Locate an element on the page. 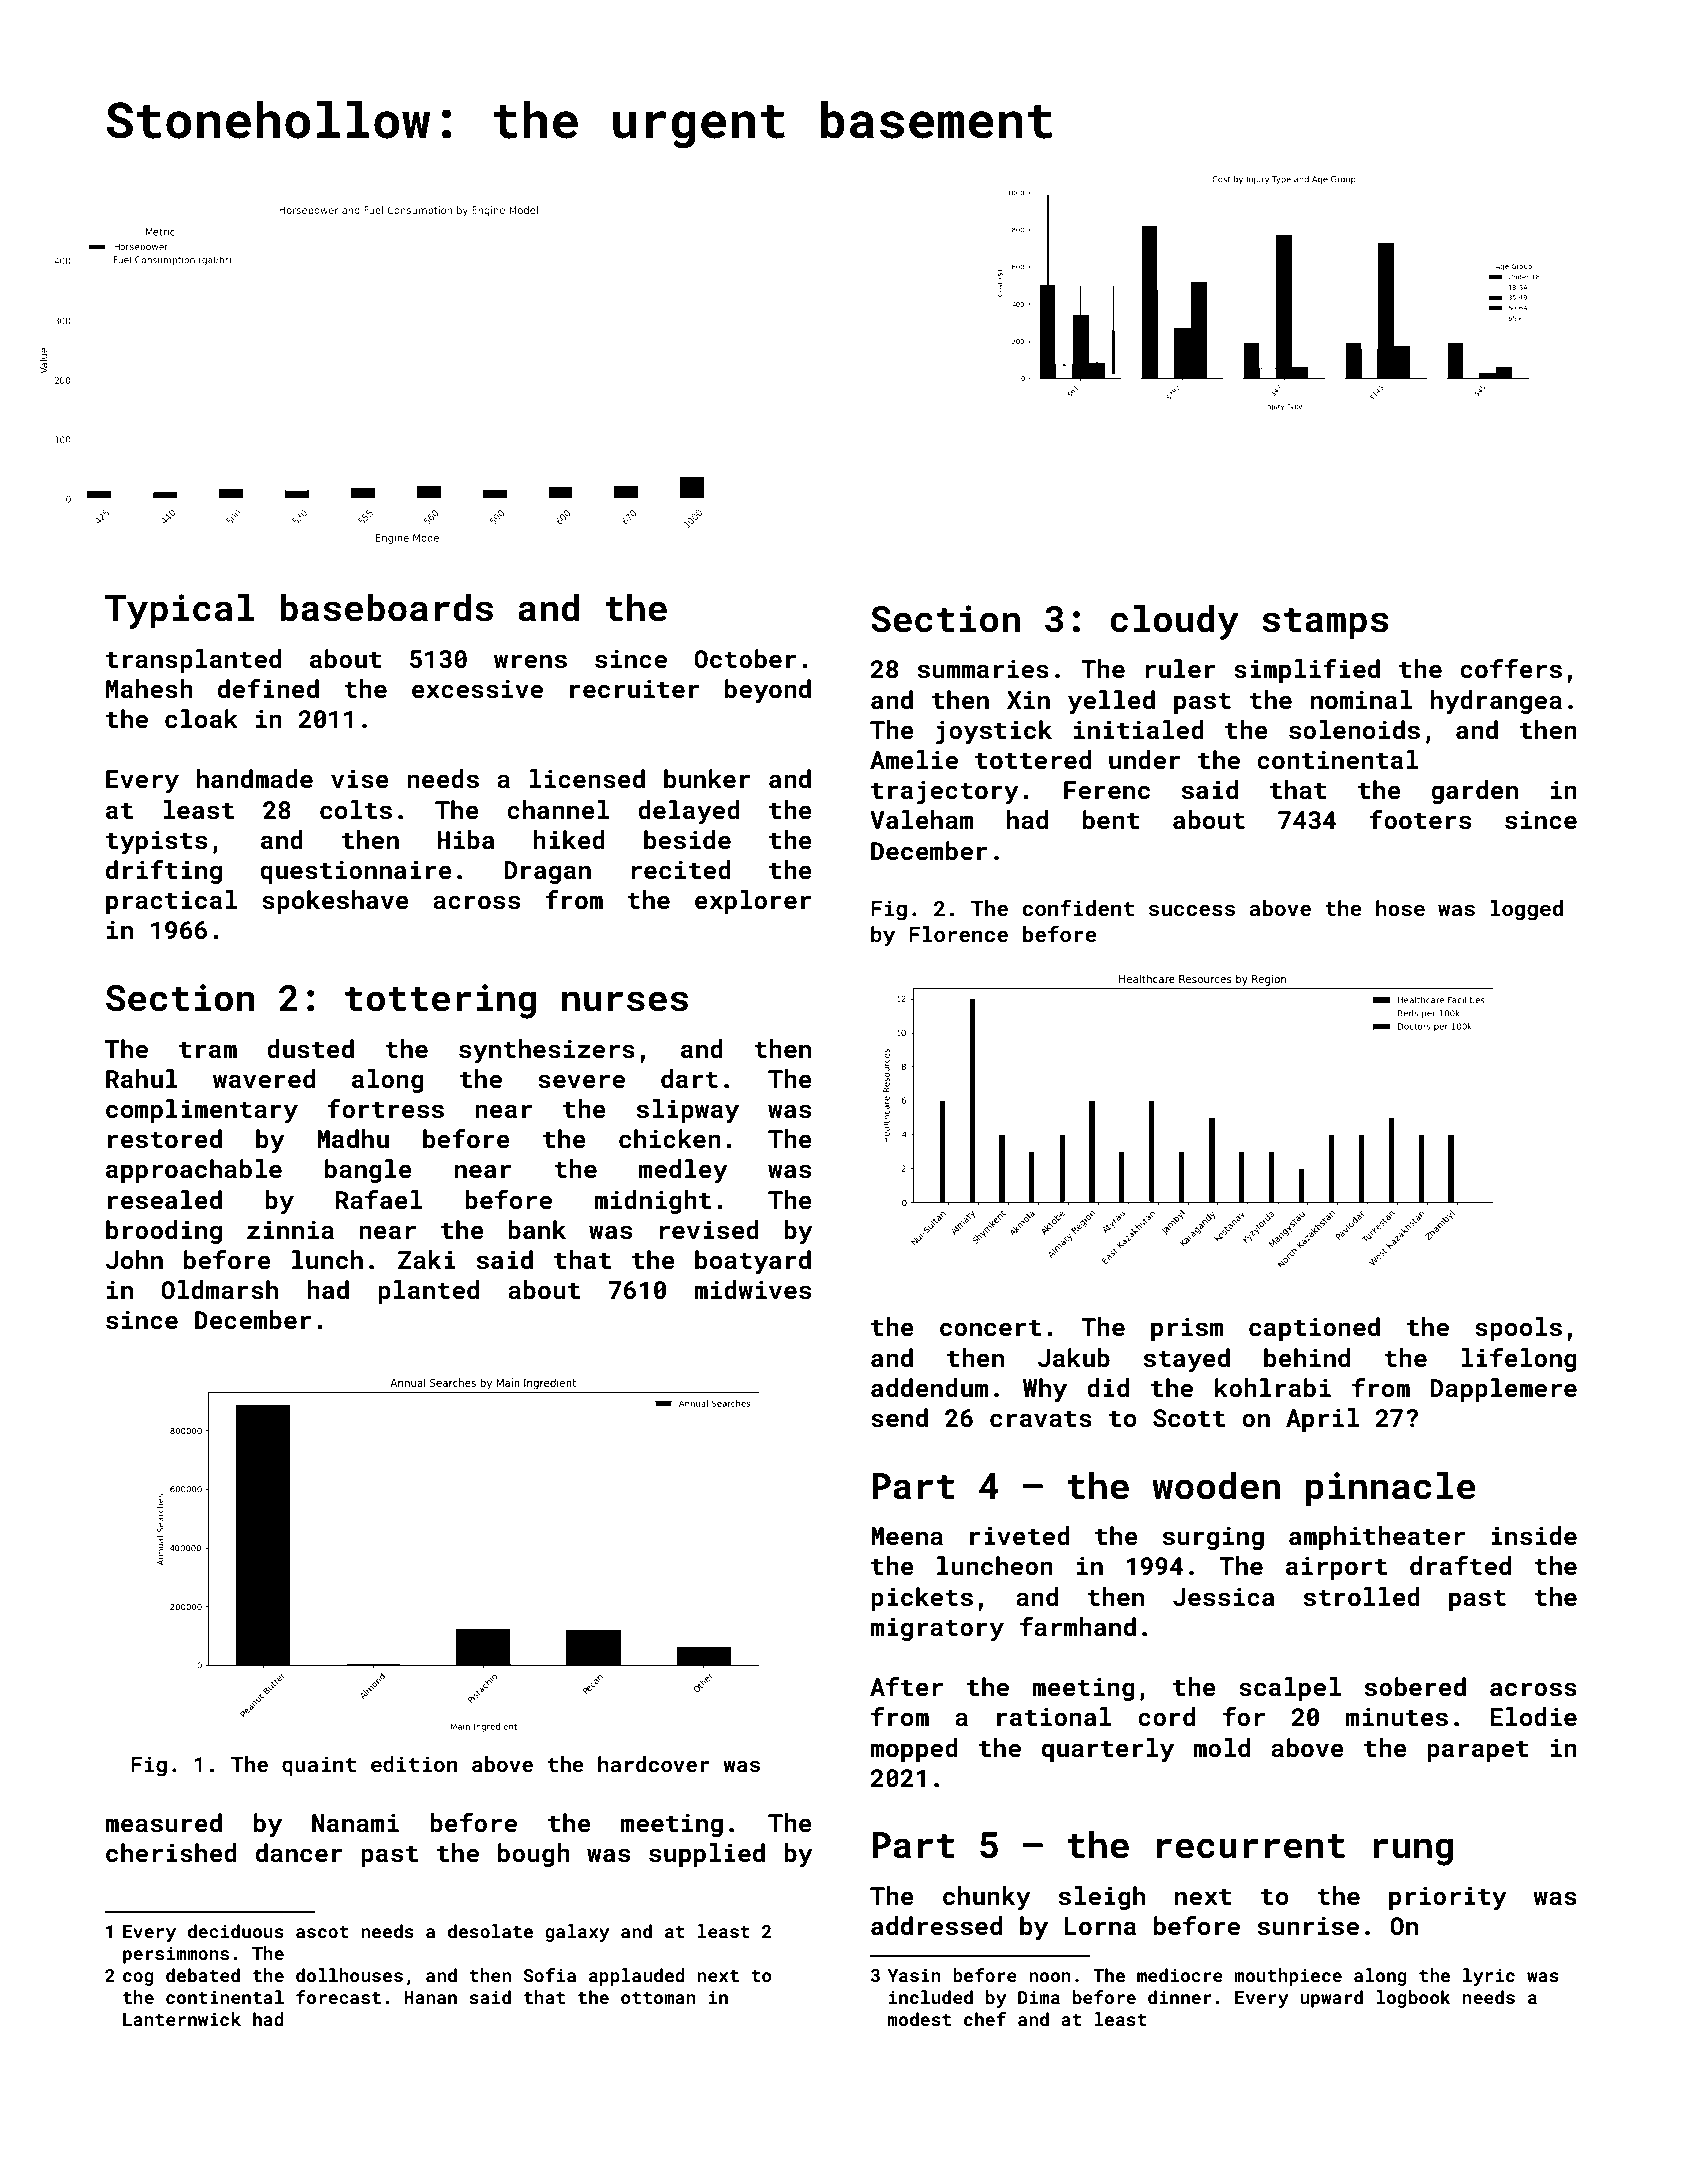 This page has height=2178, width=1683. simplified is located at coordinates (1307, 671).
